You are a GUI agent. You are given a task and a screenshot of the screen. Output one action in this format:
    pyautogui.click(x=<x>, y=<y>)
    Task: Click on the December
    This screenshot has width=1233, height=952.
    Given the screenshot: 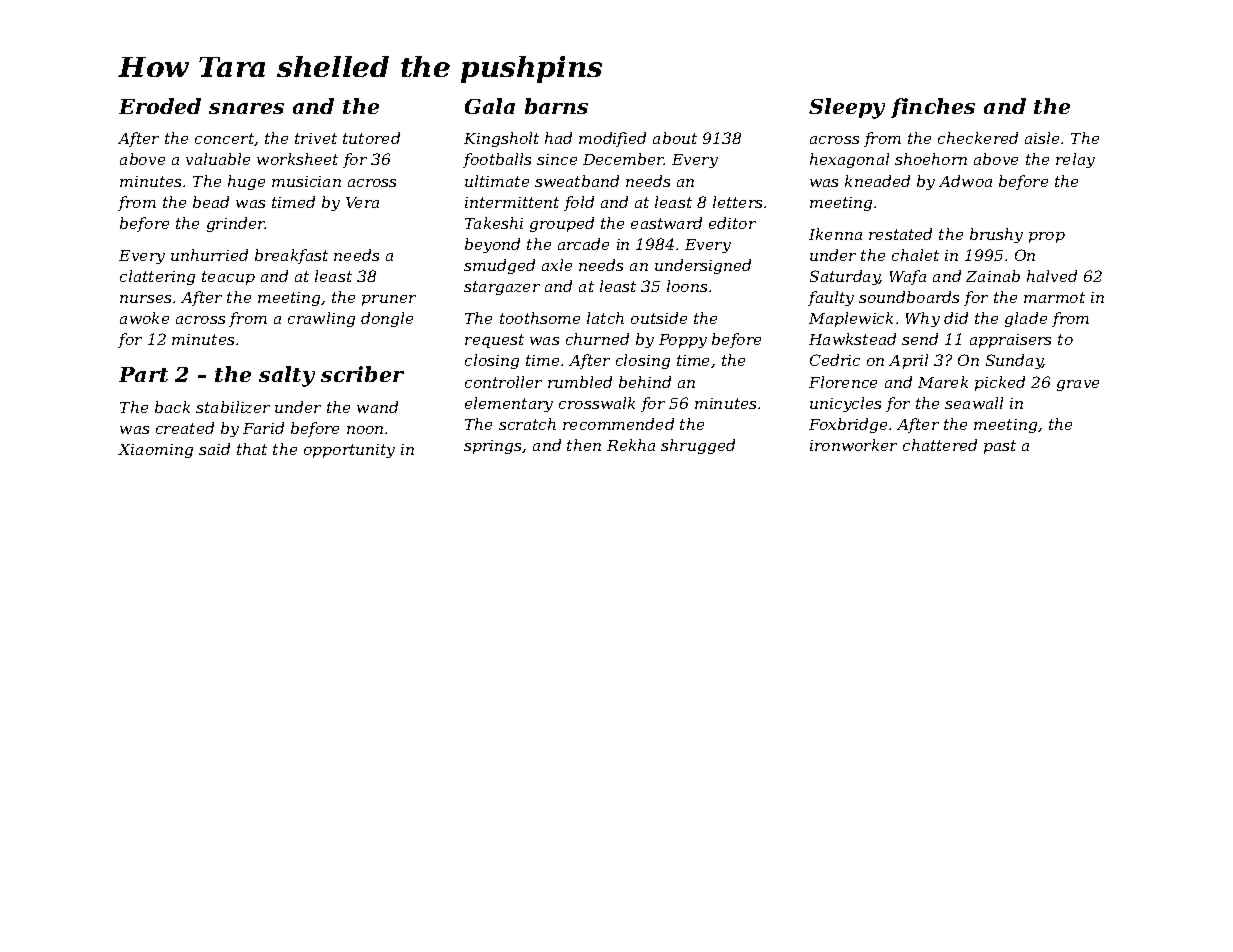 What is the action you would take?
    pyautogui.click(x=623, y=159)
